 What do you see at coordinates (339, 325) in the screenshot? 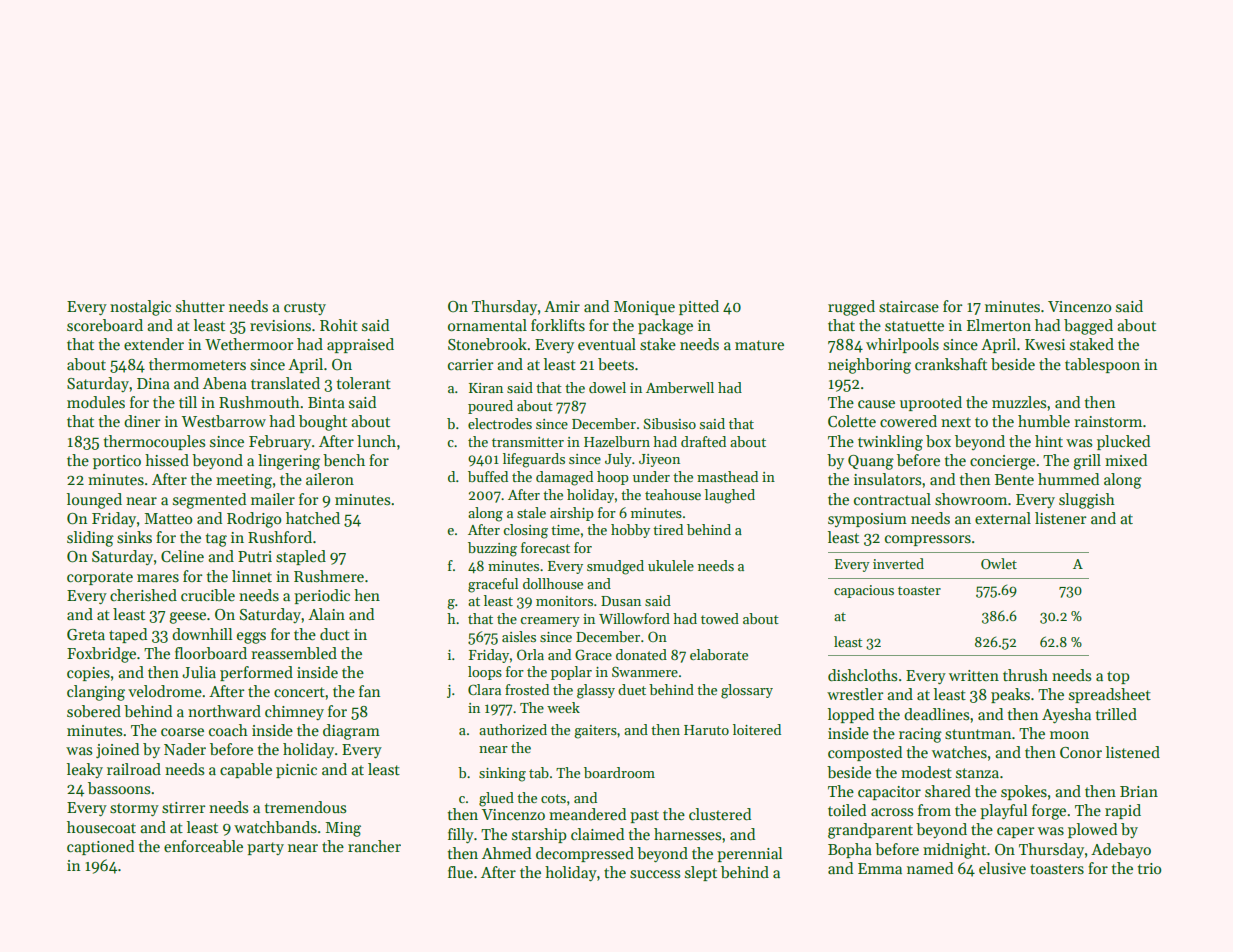
I see `Rohit` at bounding box center [339, 325].
